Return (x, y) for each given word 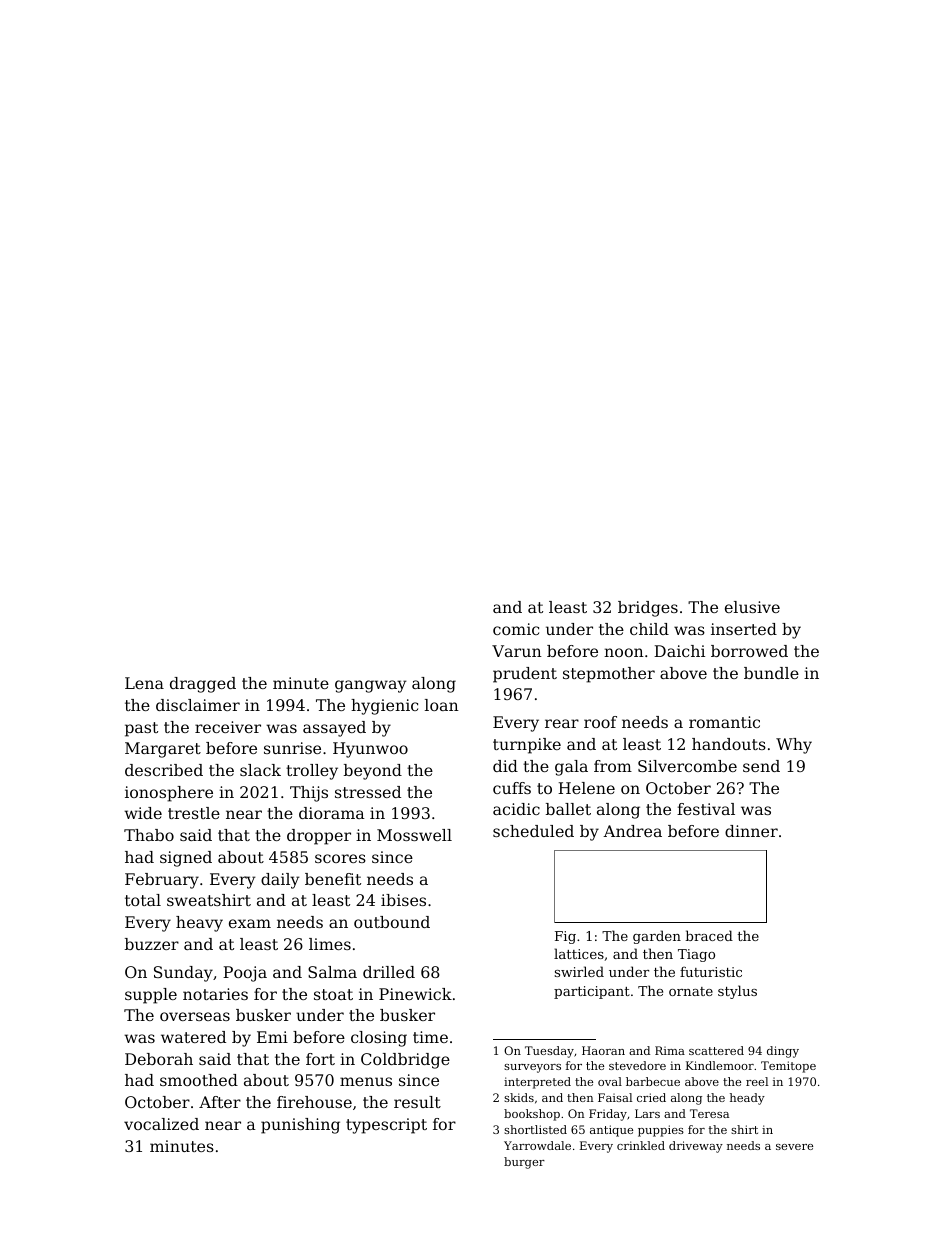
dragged (203, 685)
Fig (565, 937)
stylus (737, 992)
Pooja (245, 974)
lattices (579, 953)
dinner (751, 831)
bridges (648, 609)
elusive (752, 607)
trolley (312, 772)
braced (709, 935)
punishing (300, 1126)
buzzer (152, 944)
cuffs (512, 788)
